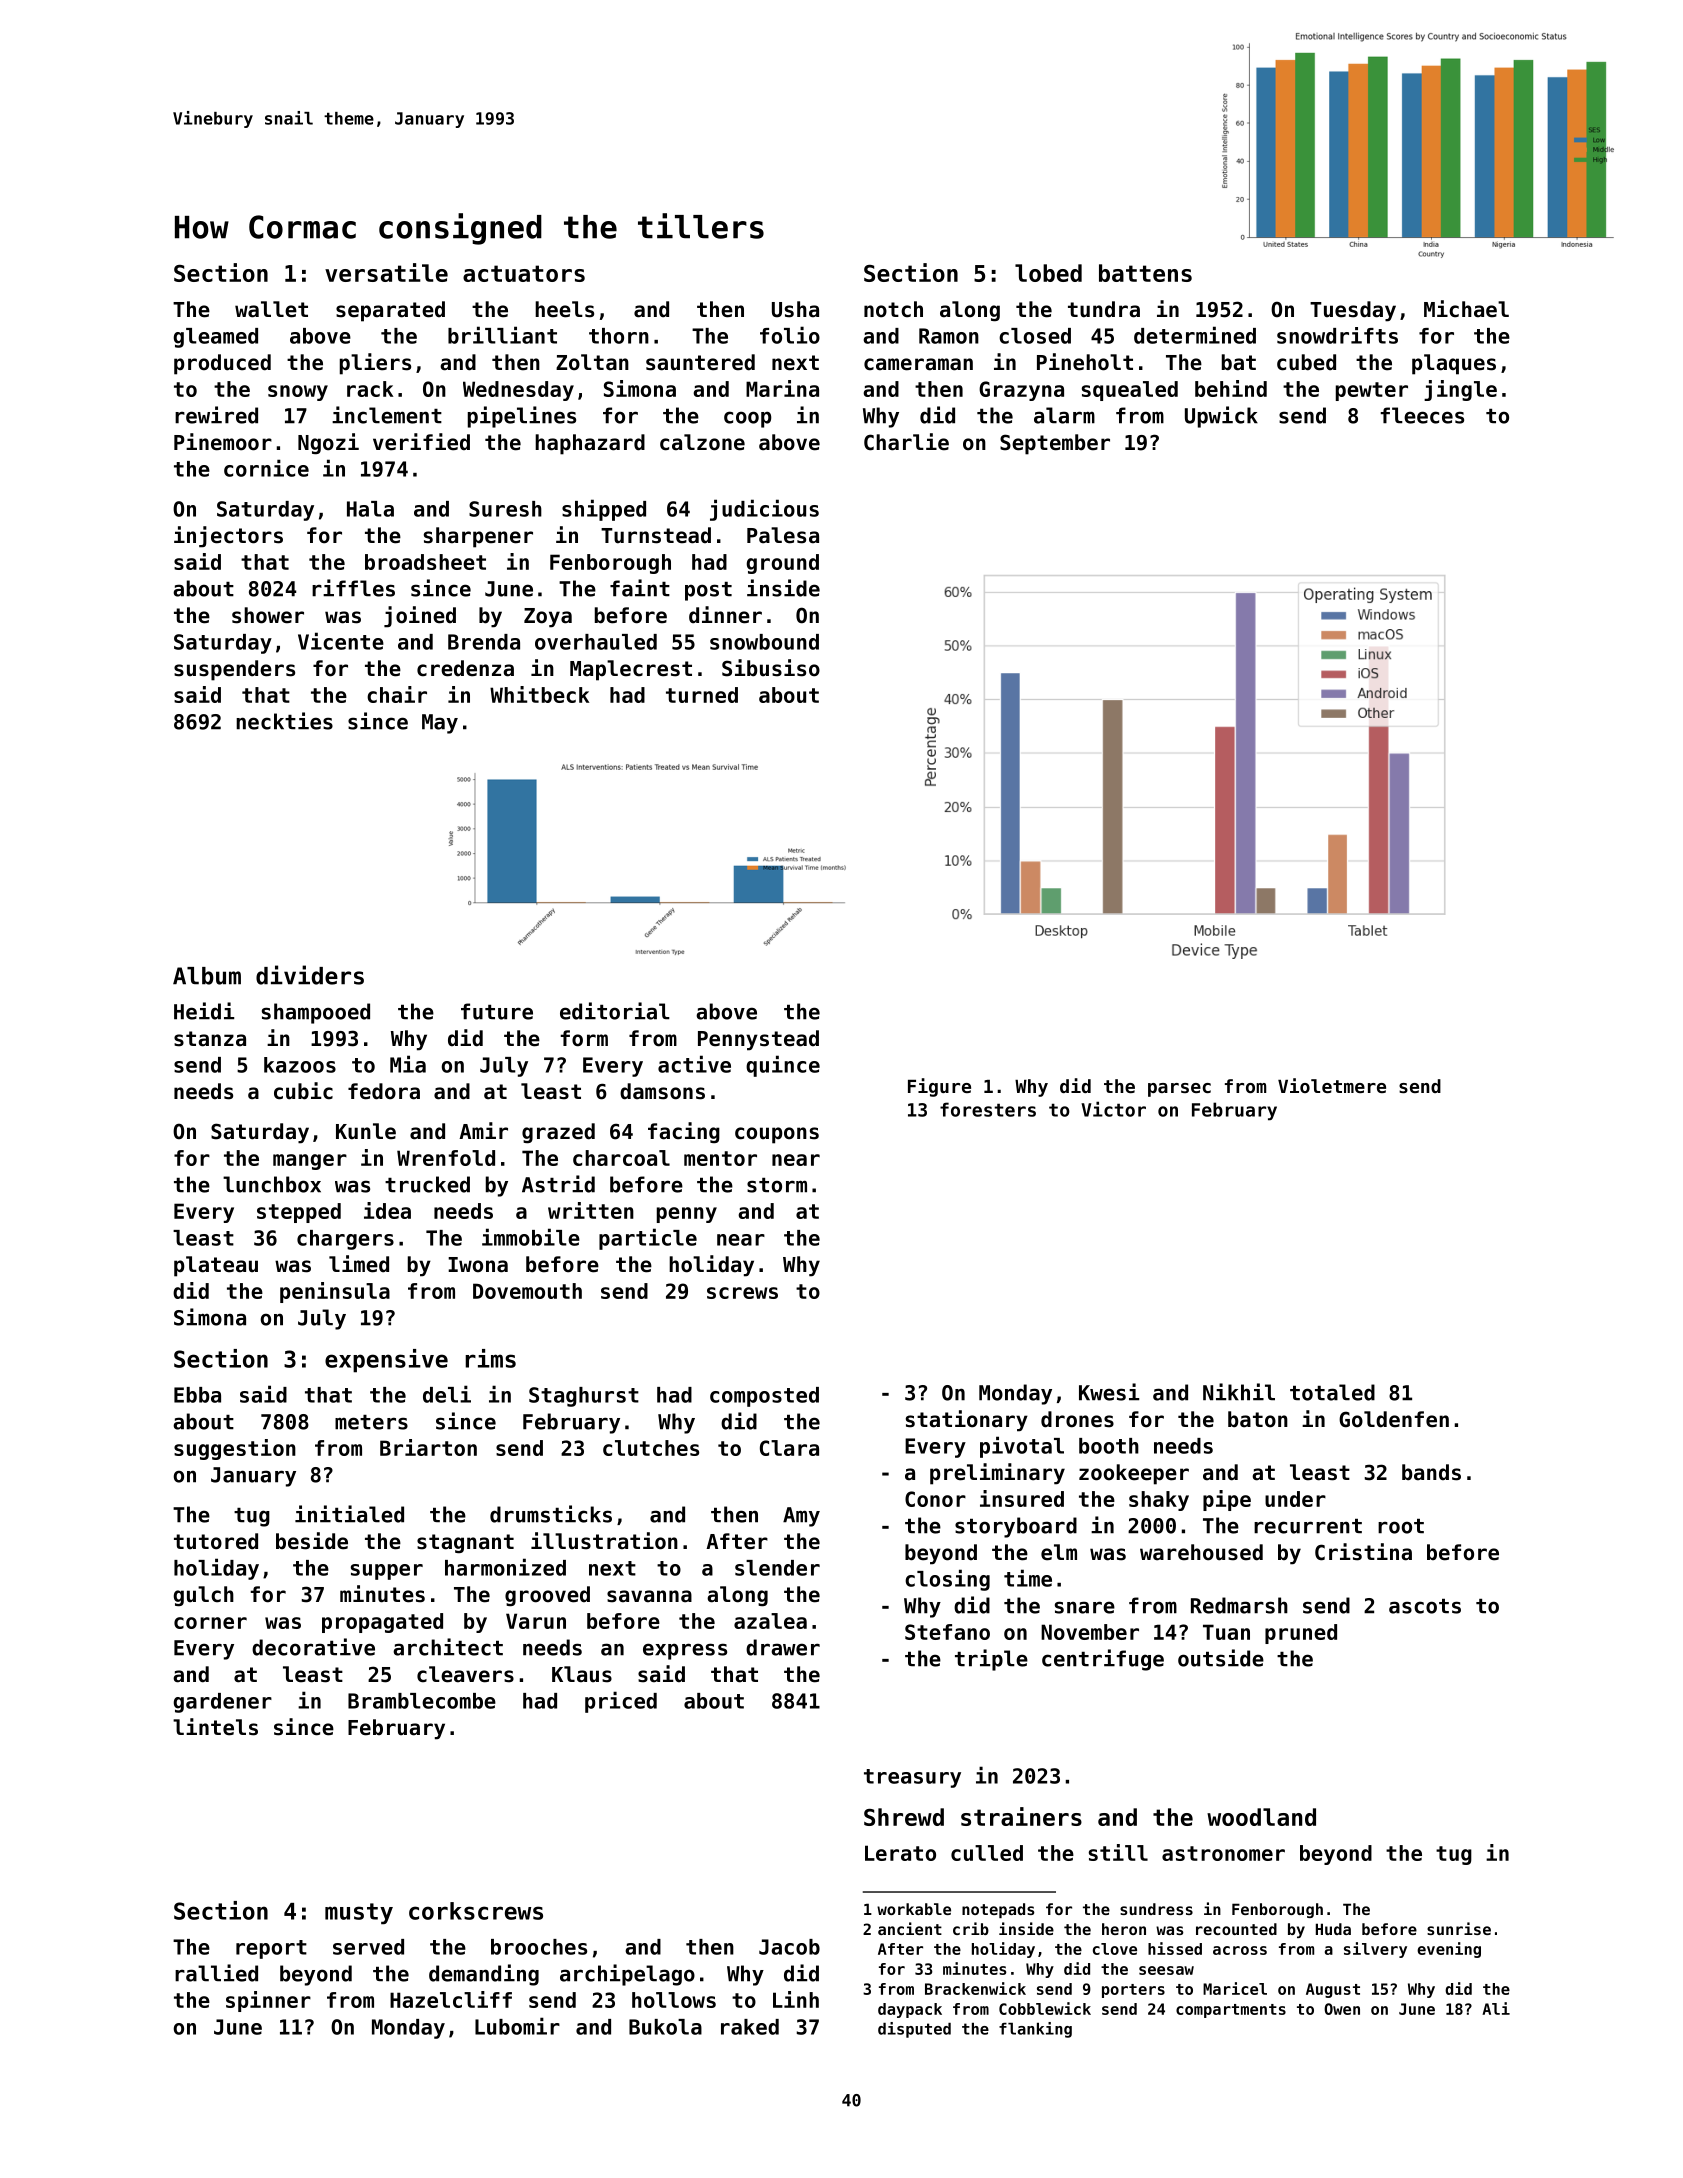 The image size is (1683, 2178). Describe the element at coordinates (900, 1853) in the document. I see `Lerato` at that location.
